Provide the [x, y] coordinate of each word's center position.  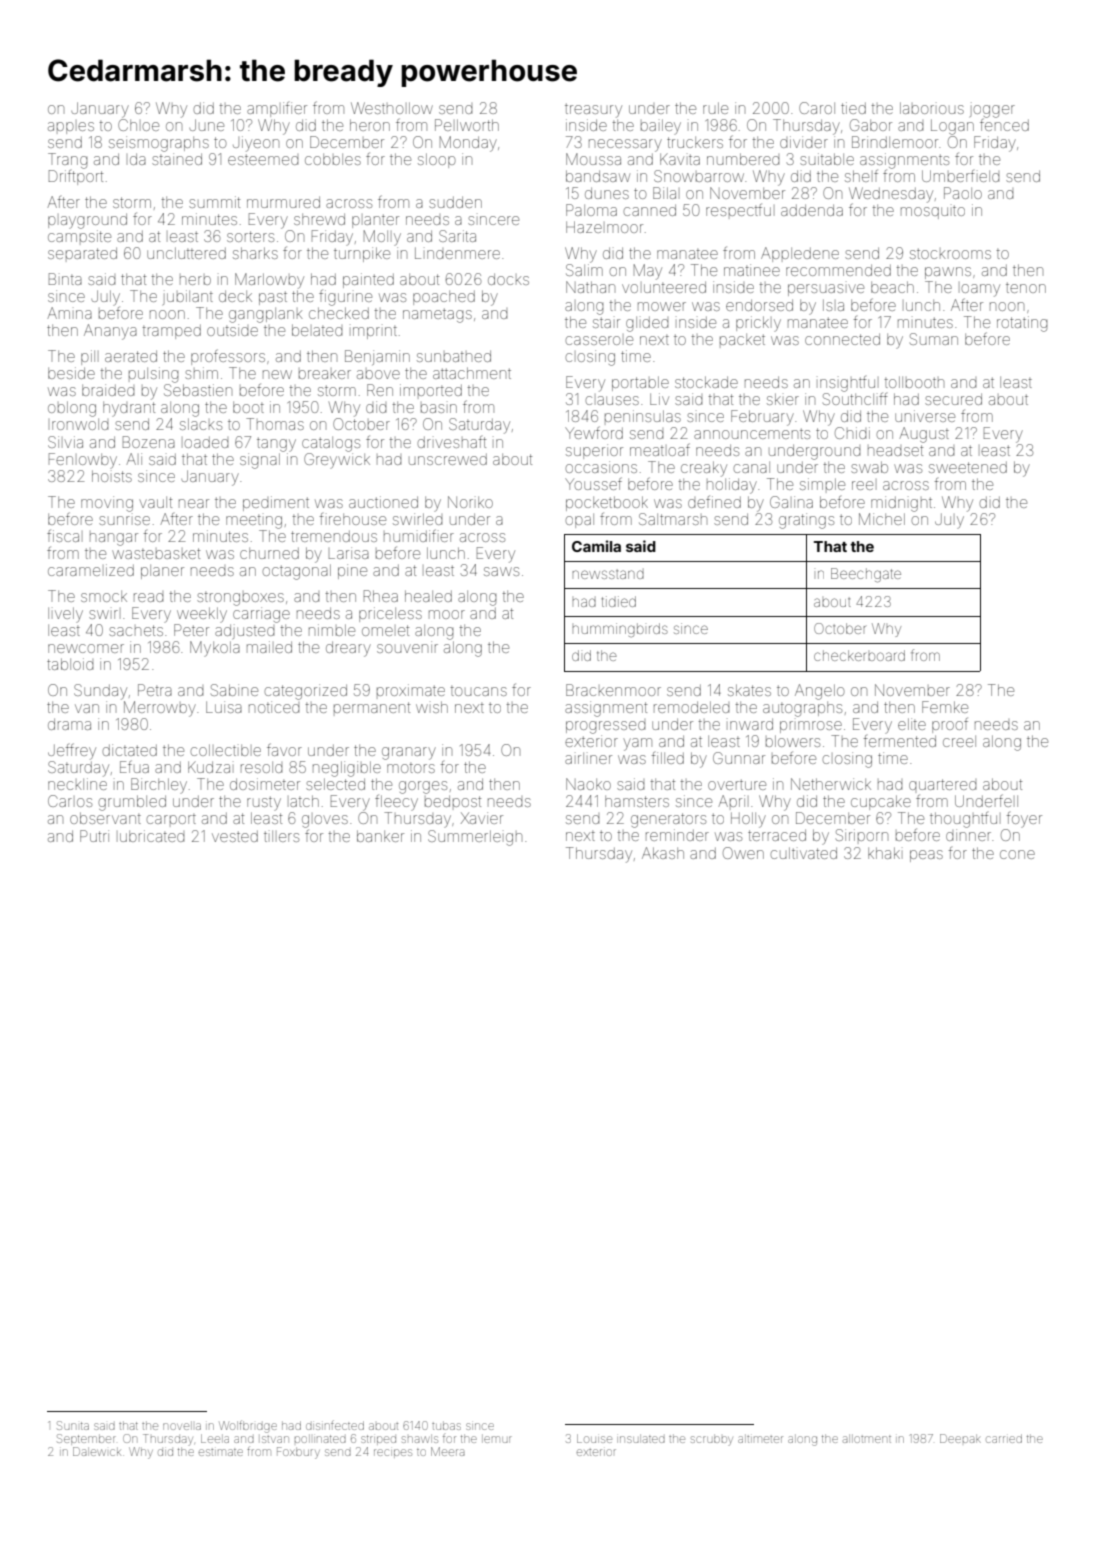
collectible [226, 750]
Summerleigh [475, 838]
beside [71, 373]
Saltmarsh [673, 519]
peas [926, 856]
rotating [1022, 324]
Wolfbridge [248, 1427]
